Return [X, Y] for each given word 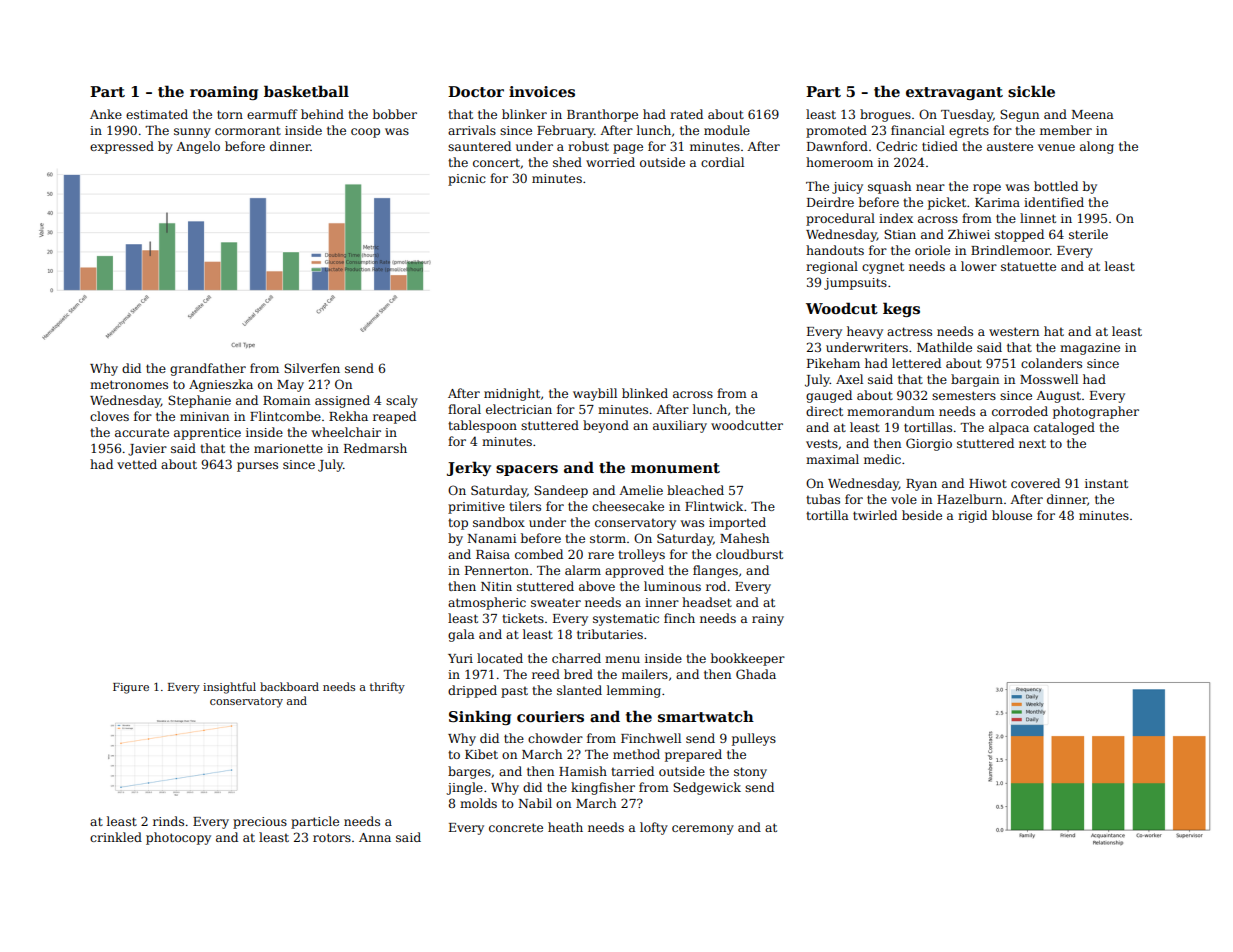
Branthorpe [602, 115]
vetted [137, 464]
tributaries [610, 634]
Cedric [896, 146]
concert [496, 162]
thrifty [387, 688]
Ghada [756, 674]
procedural [840, 219]
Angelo [198, 147]
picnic [467, 180]
